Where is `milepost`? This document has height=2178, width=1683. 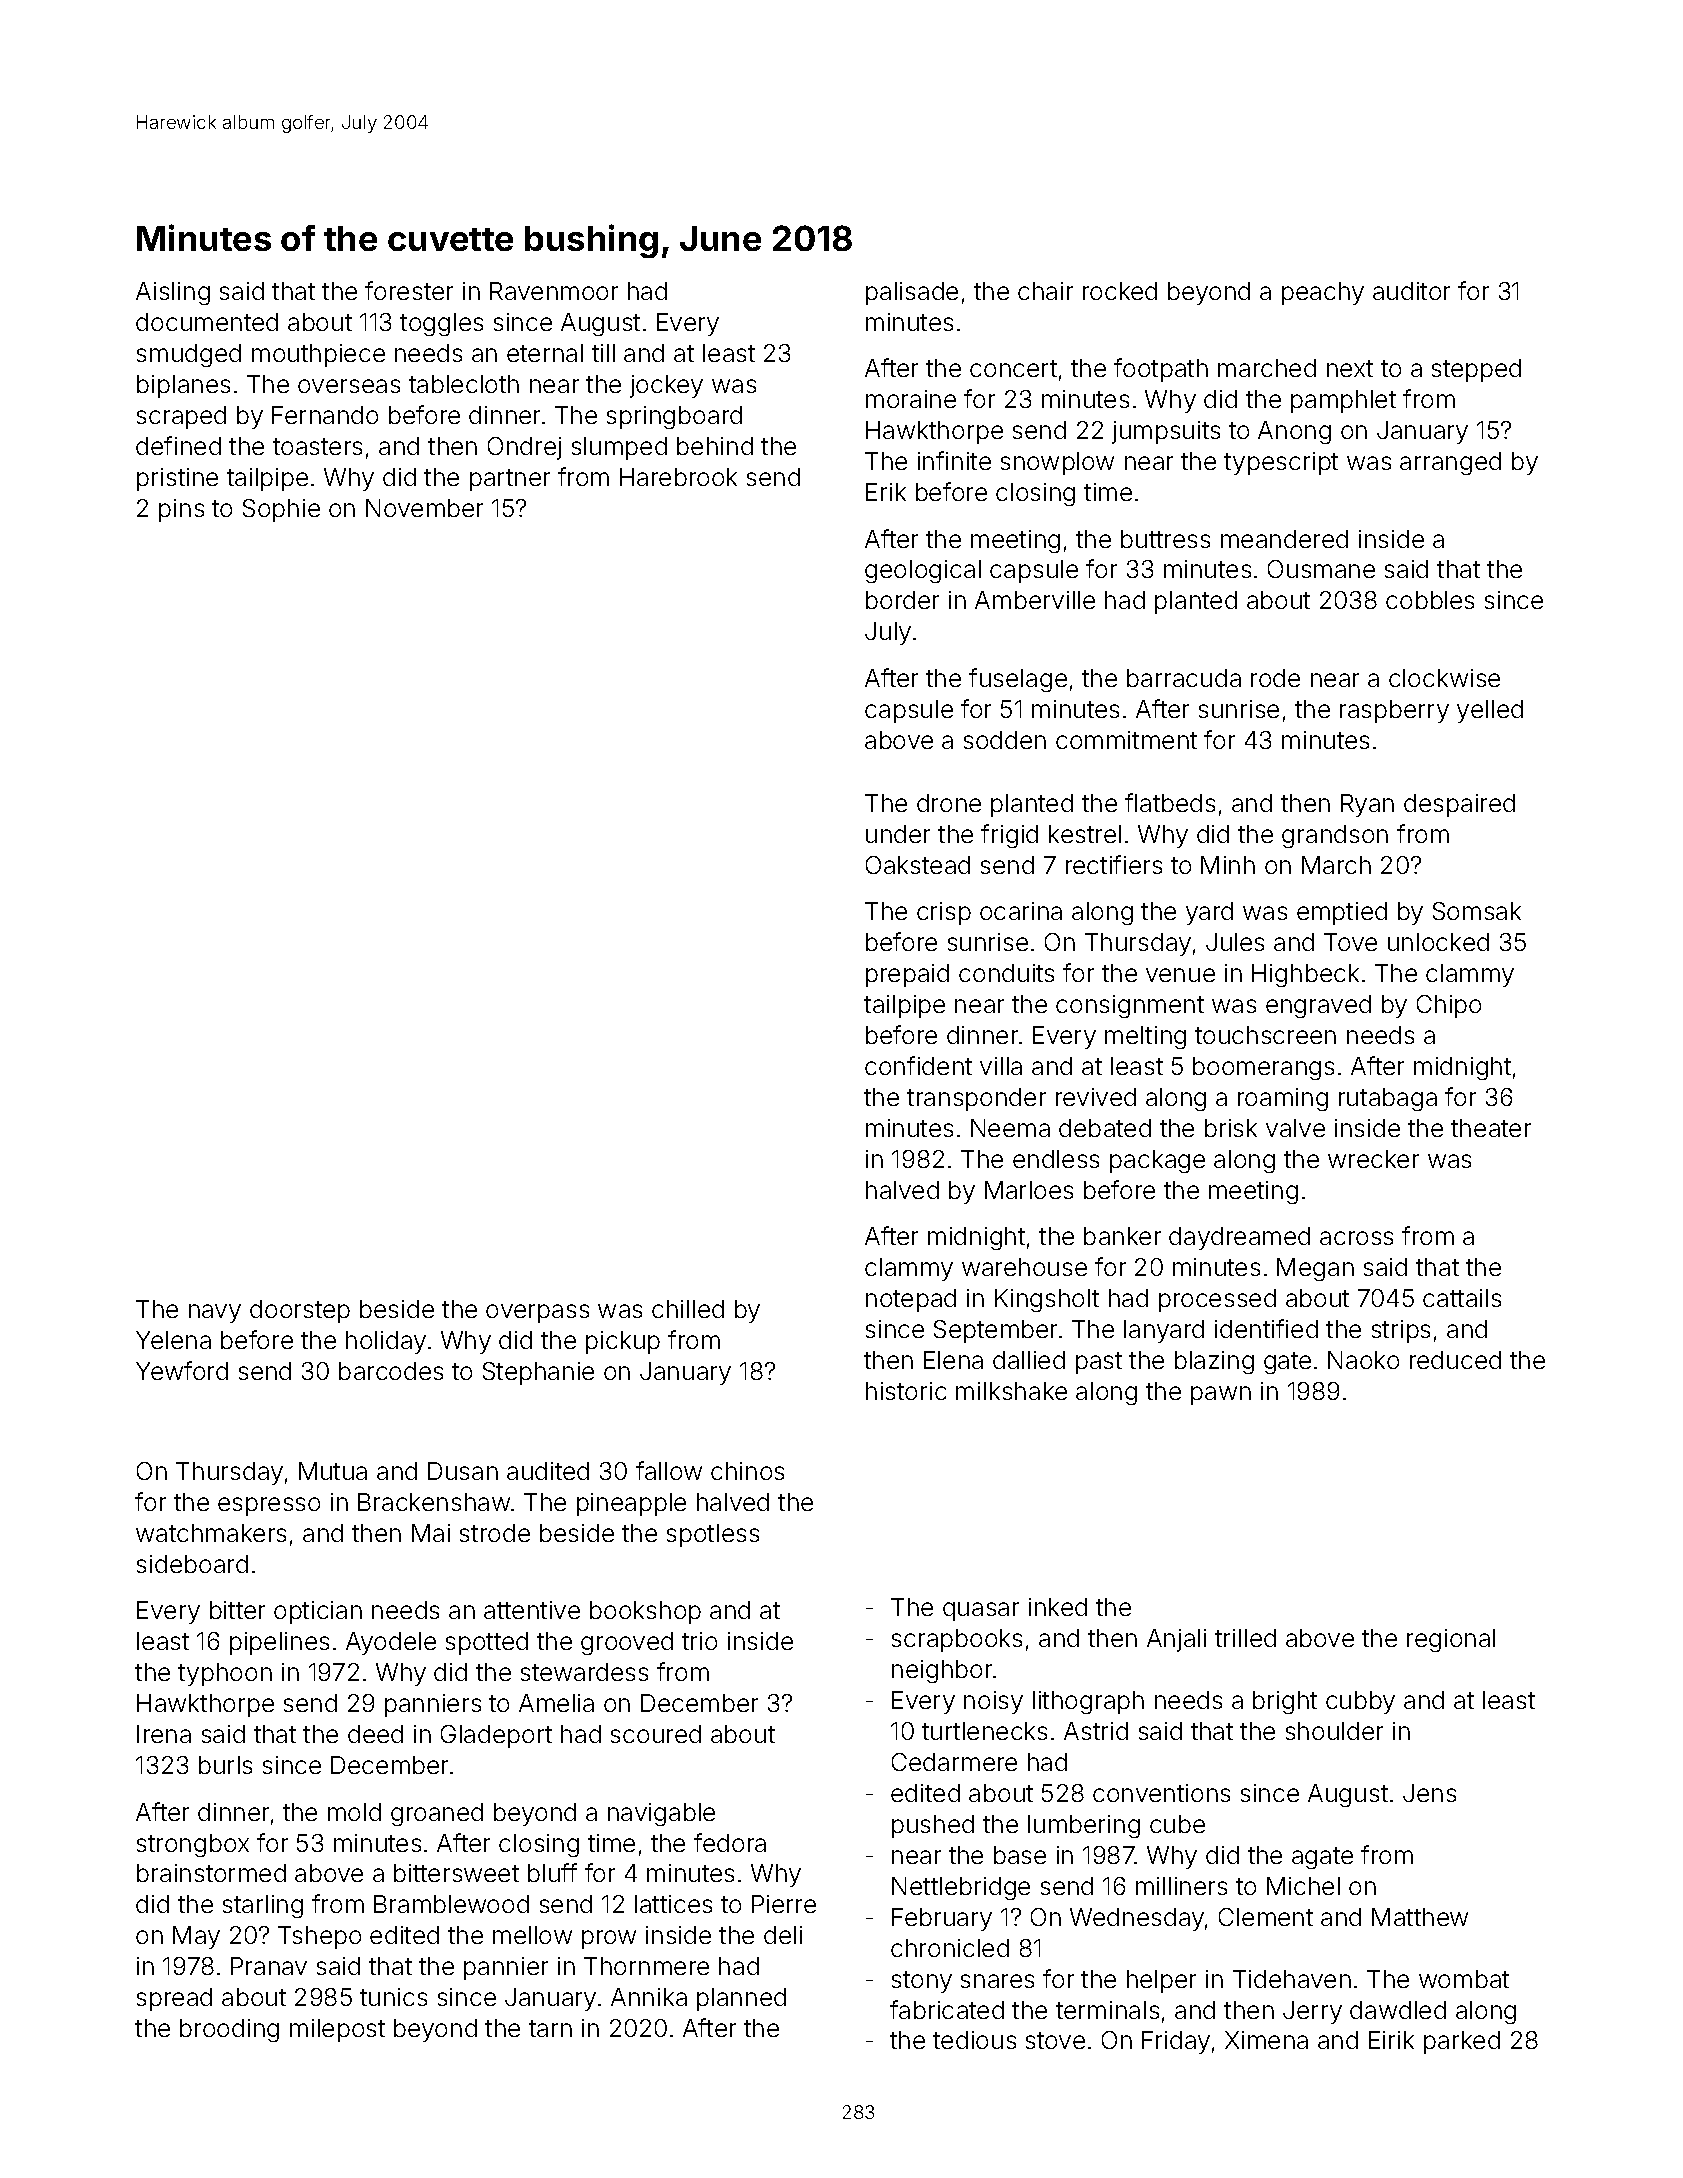
milepost is located at coordinates (337, 2030).
